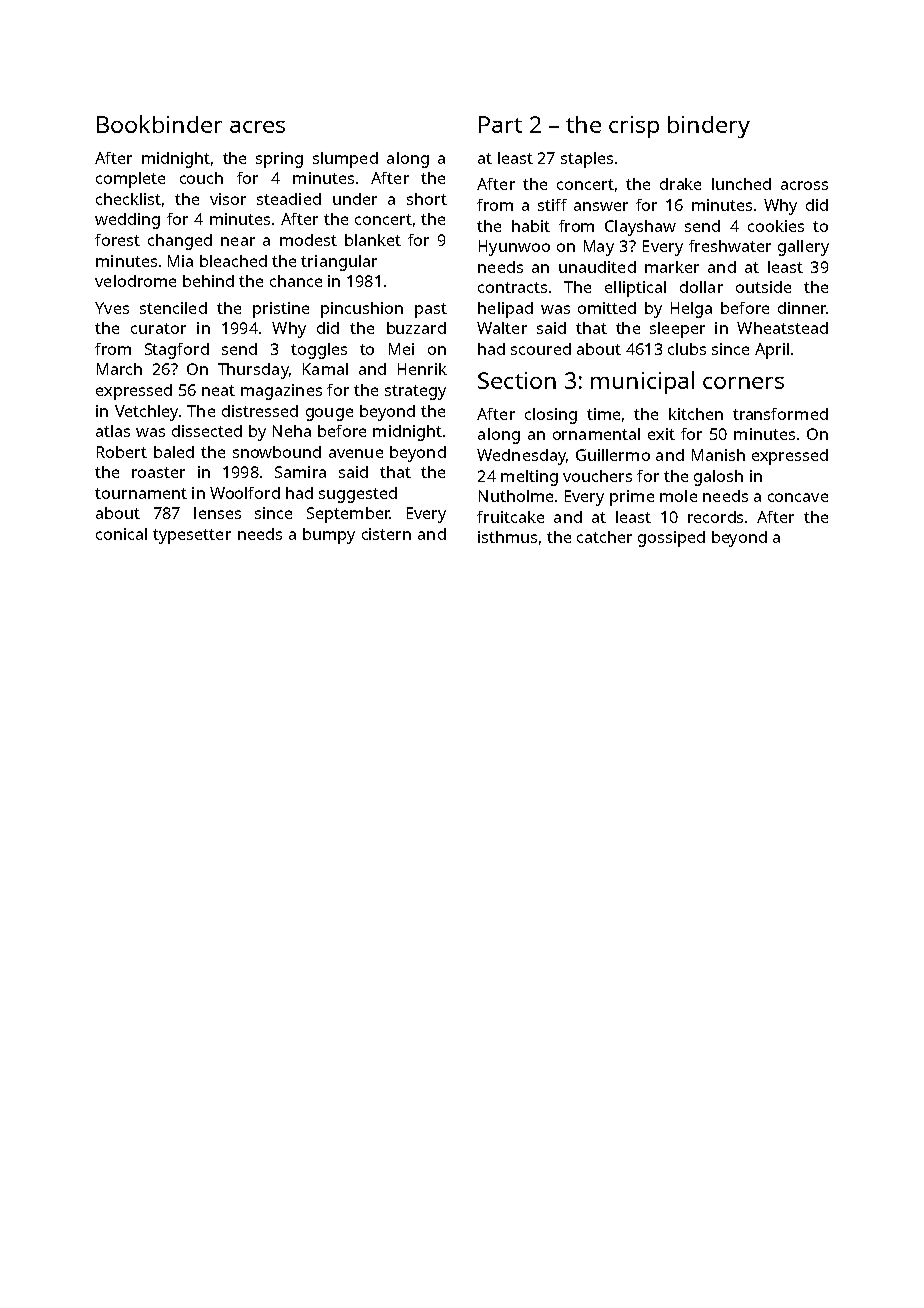 This screenshot has height=1308, width=924. I want to click on across, so click(804, 185).
